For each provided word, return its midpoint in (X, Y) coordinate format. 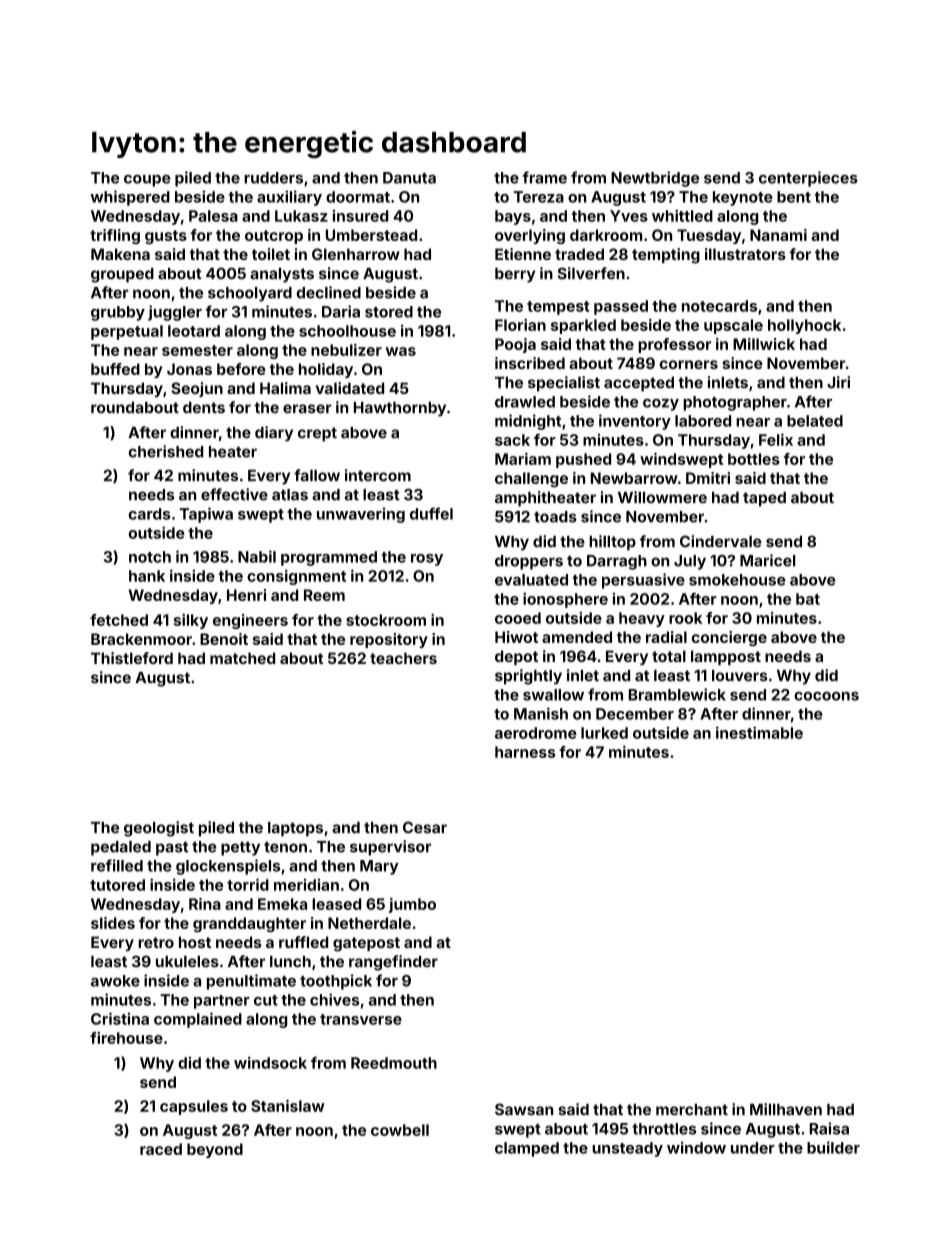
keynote (743, 198)
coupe (147, 181)
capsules (194, 1107)
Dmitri (708, 478)
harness (525, 752)
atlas (290, 495)
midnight (528, 422)
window (696, 1147)
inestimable (759, 732)
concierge (729, 638)
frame (545, 177)
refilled (117, 865)
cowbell (400, 1130)
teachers (403, 658)
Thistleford (132, 658)
